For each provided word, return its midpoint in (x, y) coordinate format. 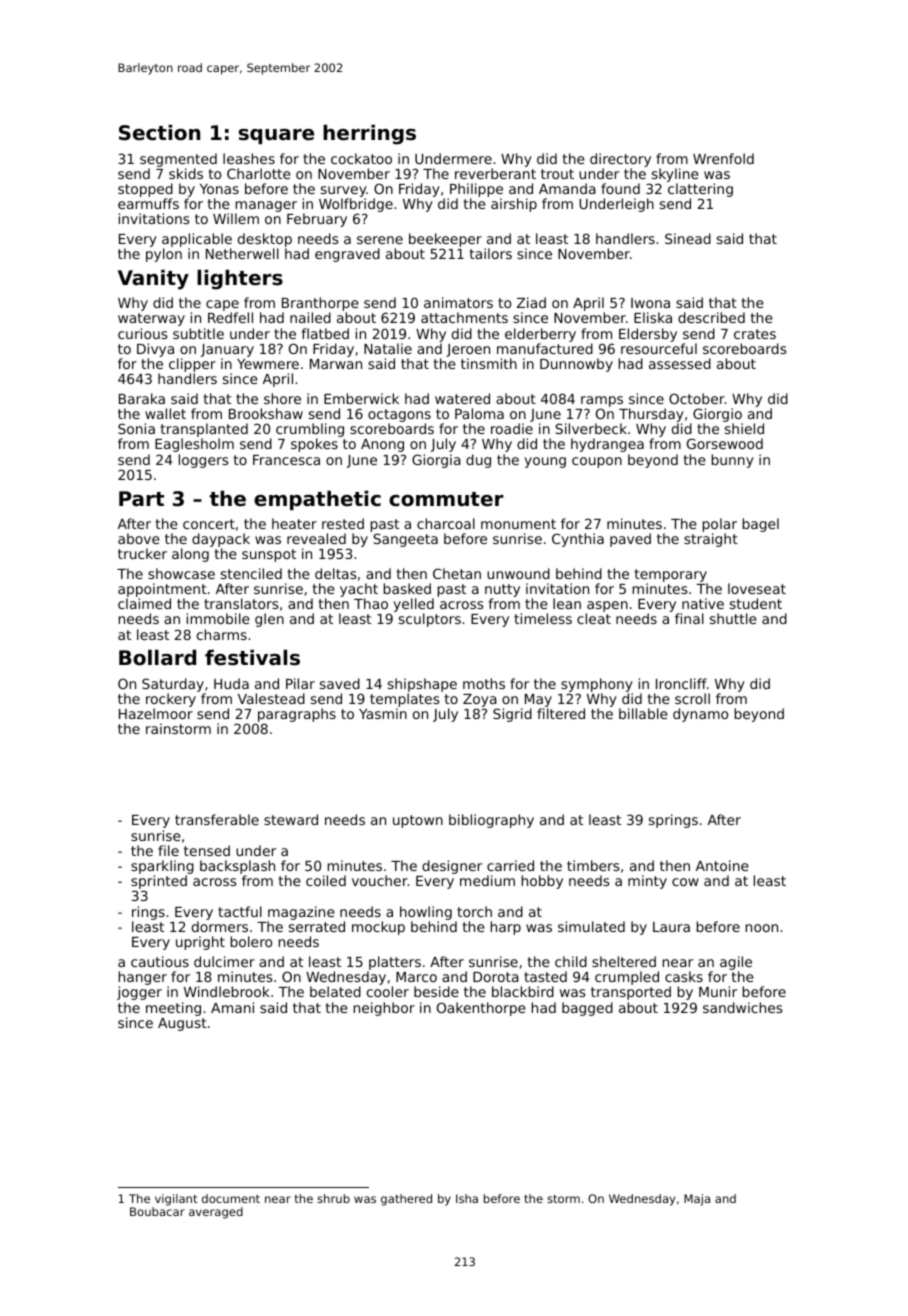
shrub (333, 1198)
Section (159, 132)
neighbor (384, 1009)
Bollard (157, 657)
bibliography (491, 821)
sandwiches (742, 1007)
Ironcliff (681, 683)
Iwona (650, 303)
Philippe (476, 190)
